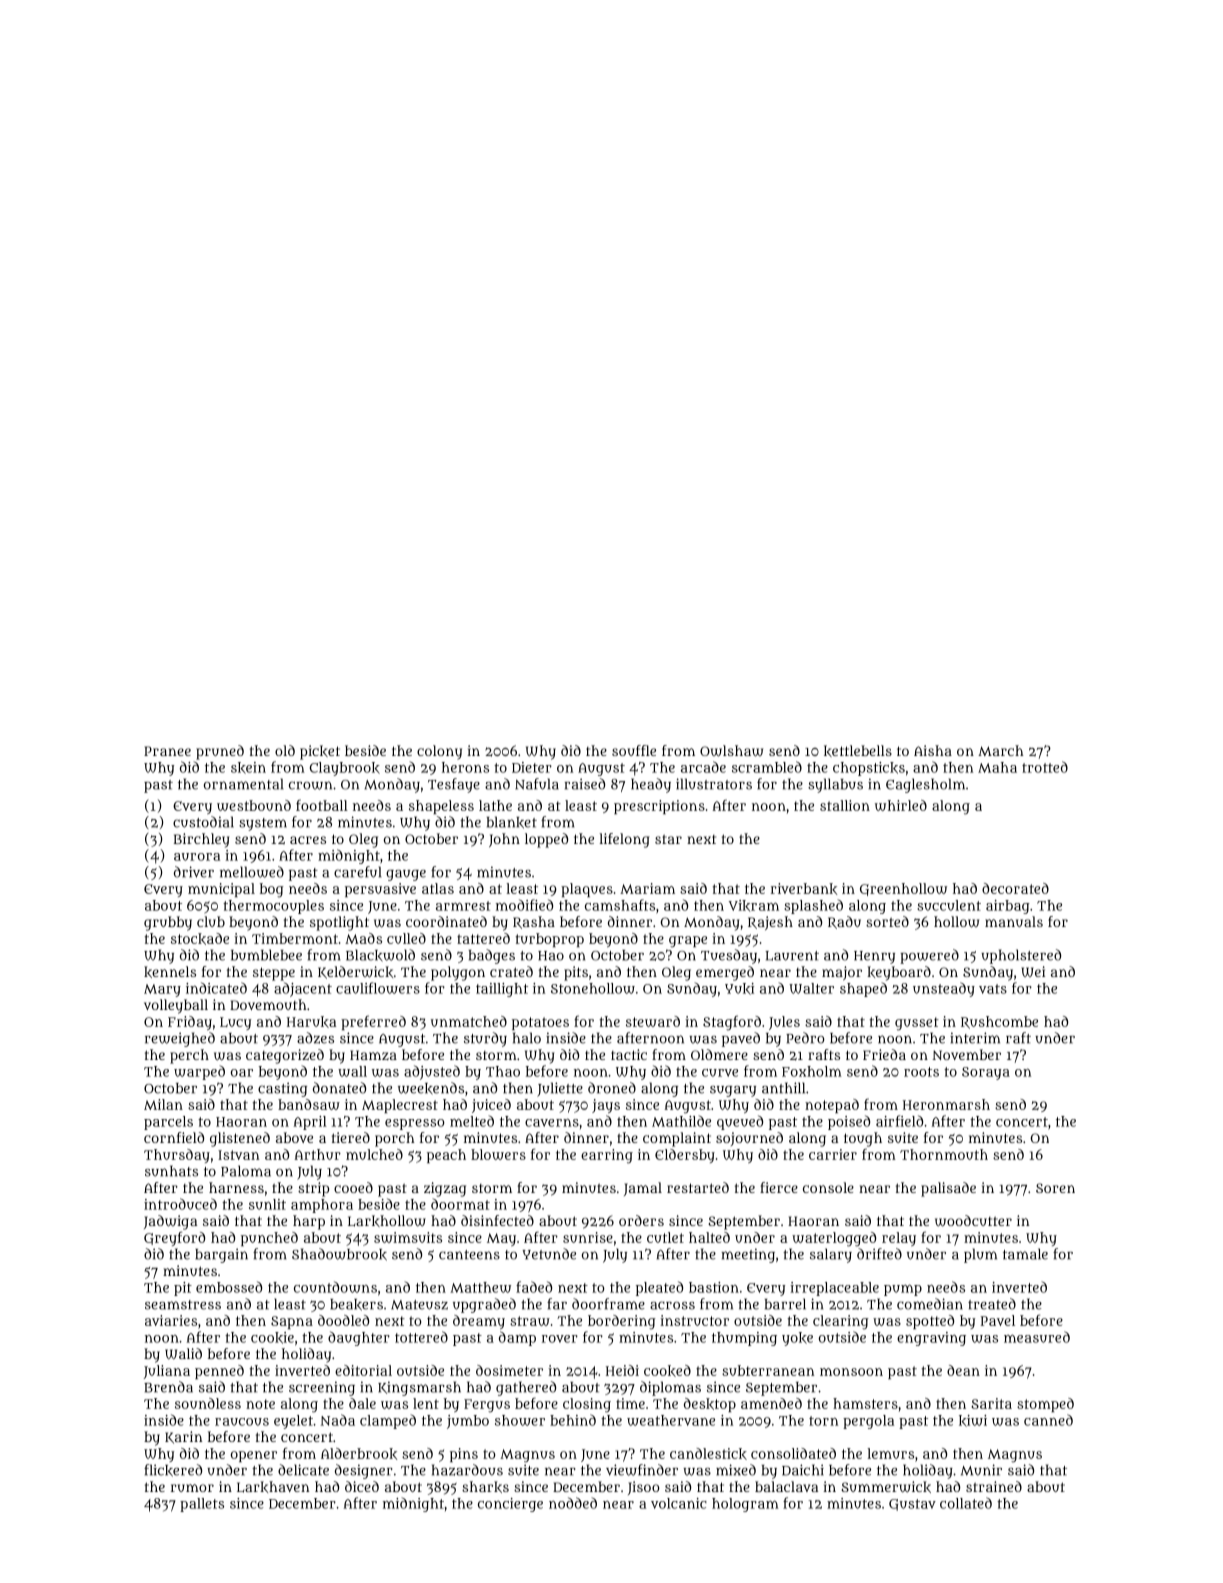 The width and height of the screenshot is (1223, 1583). Describe the element at coordinates (933, 750) in the screenshot. I see `Aisha` at that location.
